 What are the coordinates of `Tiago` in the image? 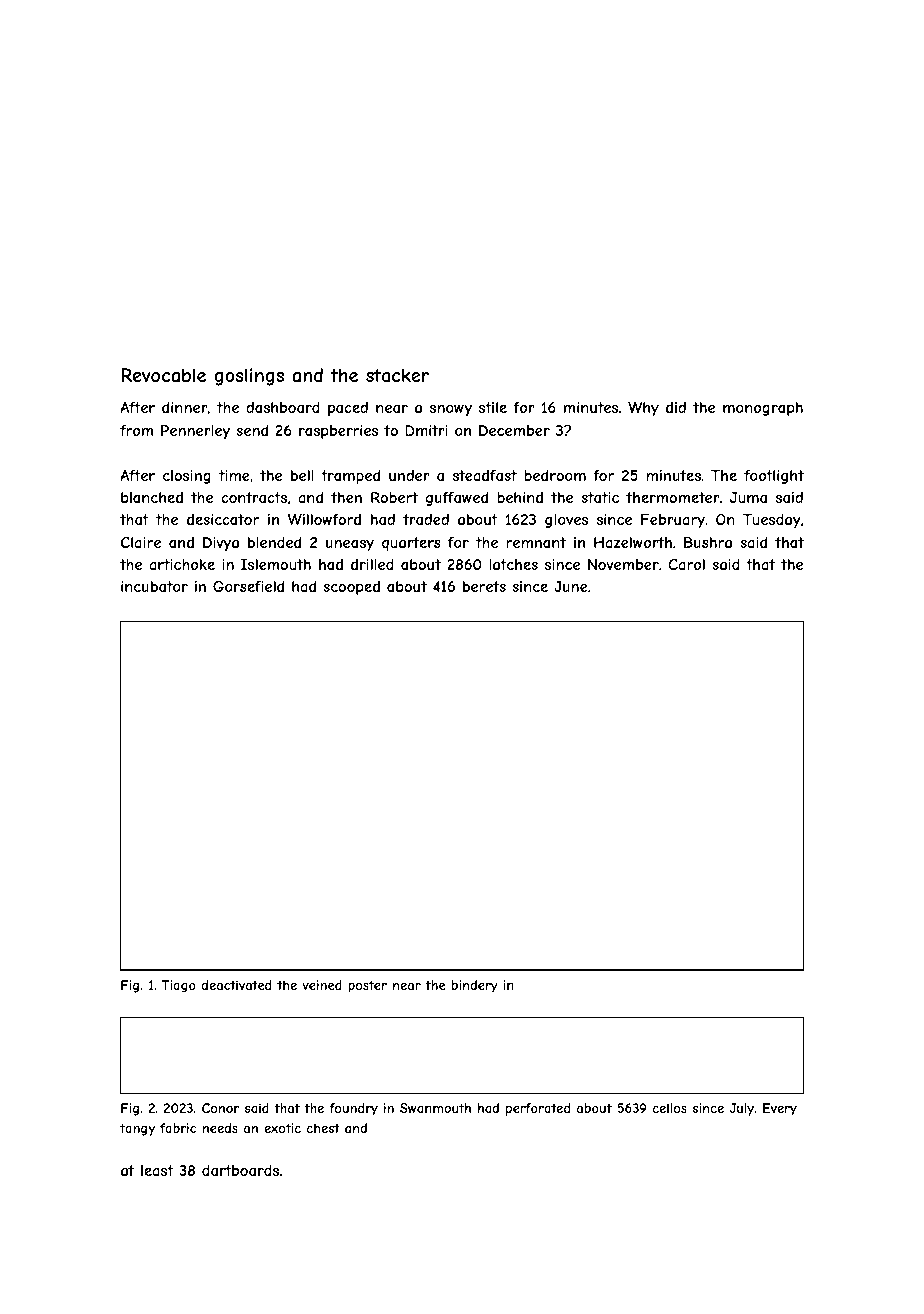 It's located at (179, 986).
